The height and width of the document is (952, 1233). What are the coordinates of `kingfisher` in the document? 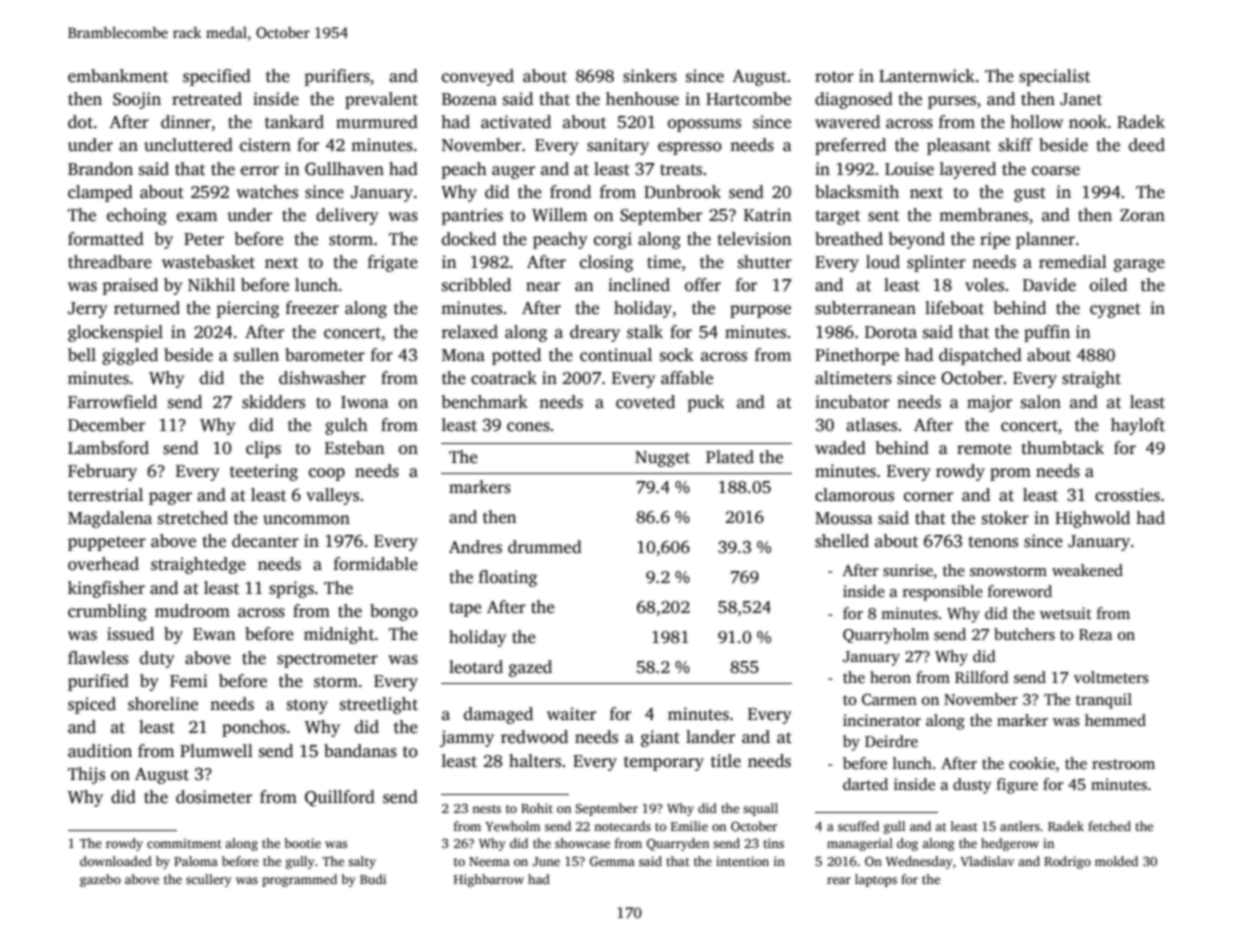 It's located at (106, 589).
